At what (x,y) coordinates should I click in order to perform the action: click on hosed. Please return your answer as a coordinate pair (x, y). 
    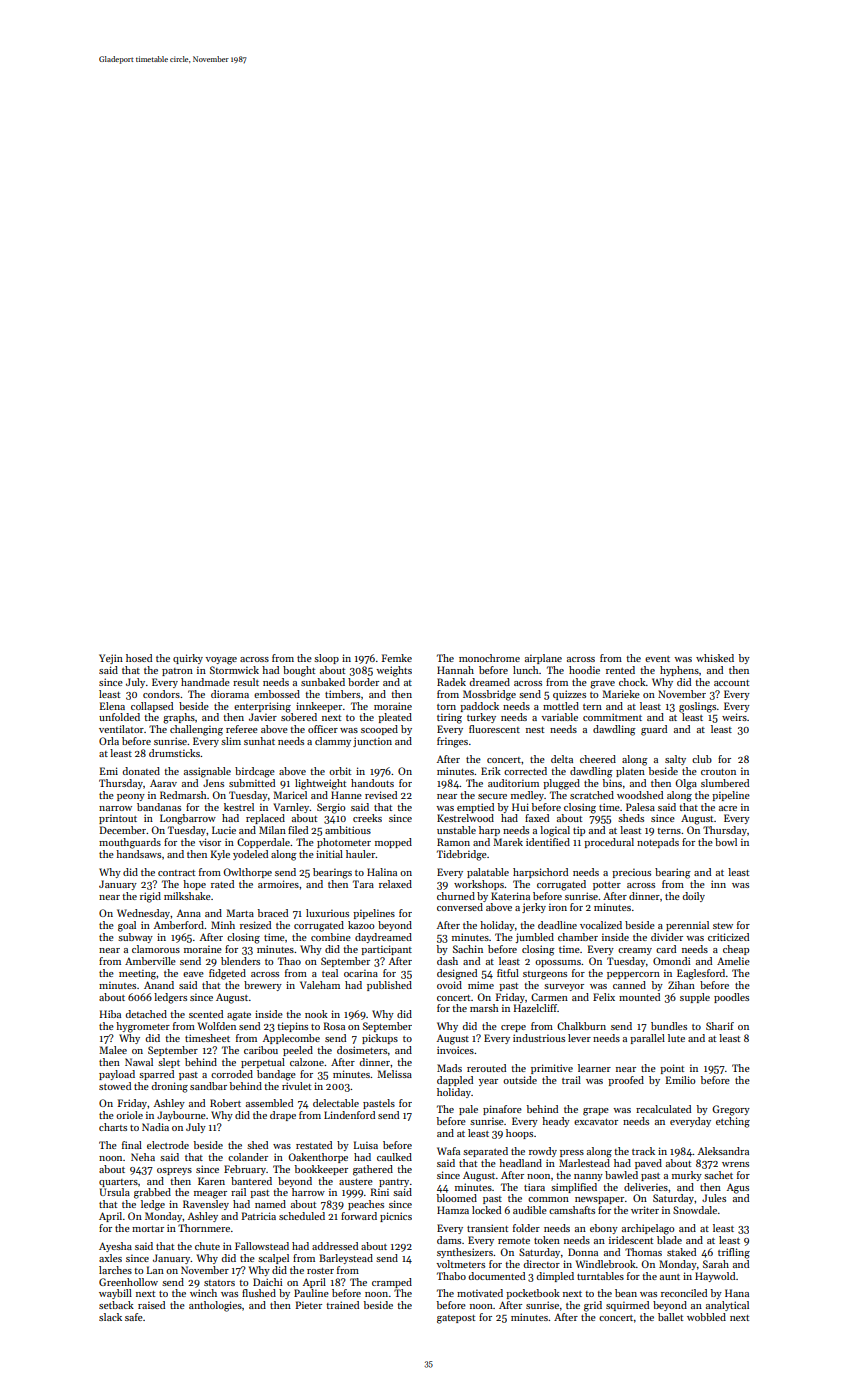
    Looking at the image, I should click on (139, 658).
